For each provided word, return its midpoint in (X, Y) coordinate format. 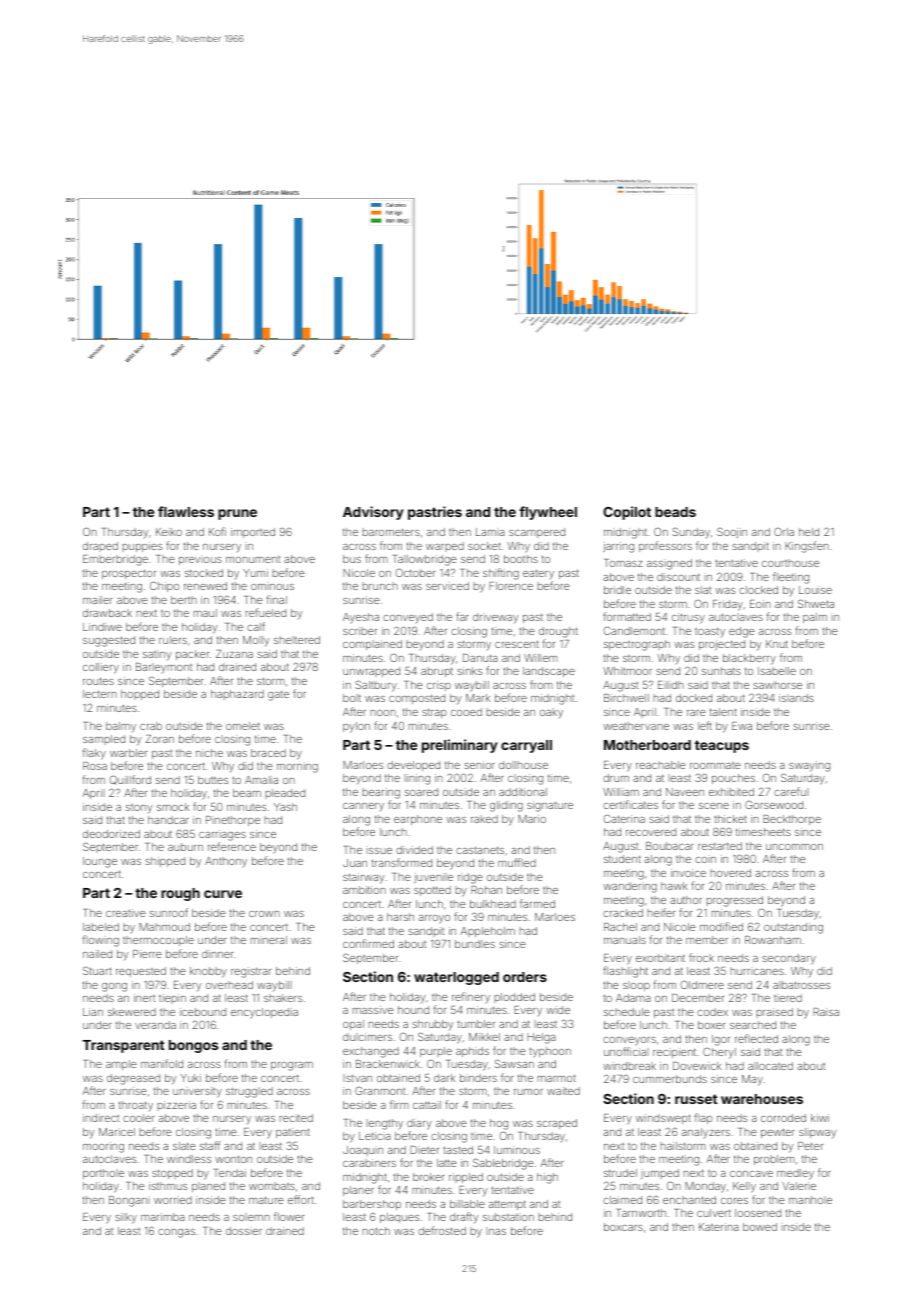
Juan (355, 863)
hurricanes (757, 971)
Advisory (373, 513)
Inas (496, 1231)
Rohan (486, 890)
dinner (217, 954)
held (809, 532)
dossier (244, 1231)
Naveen (685, 792)
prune (237, 514)
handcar (168, 820)
